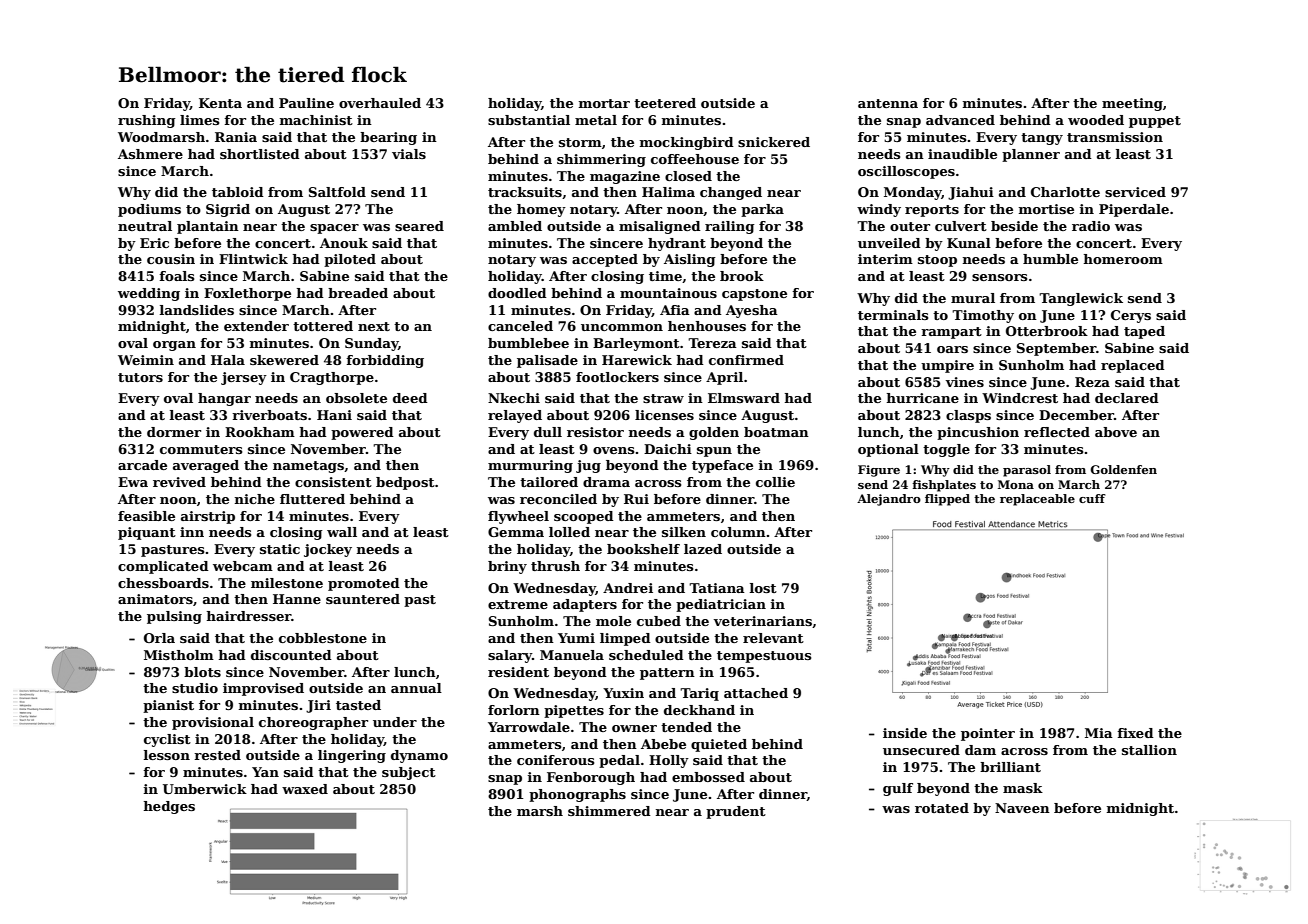  I want to click on snickered, so click(774, 142).
